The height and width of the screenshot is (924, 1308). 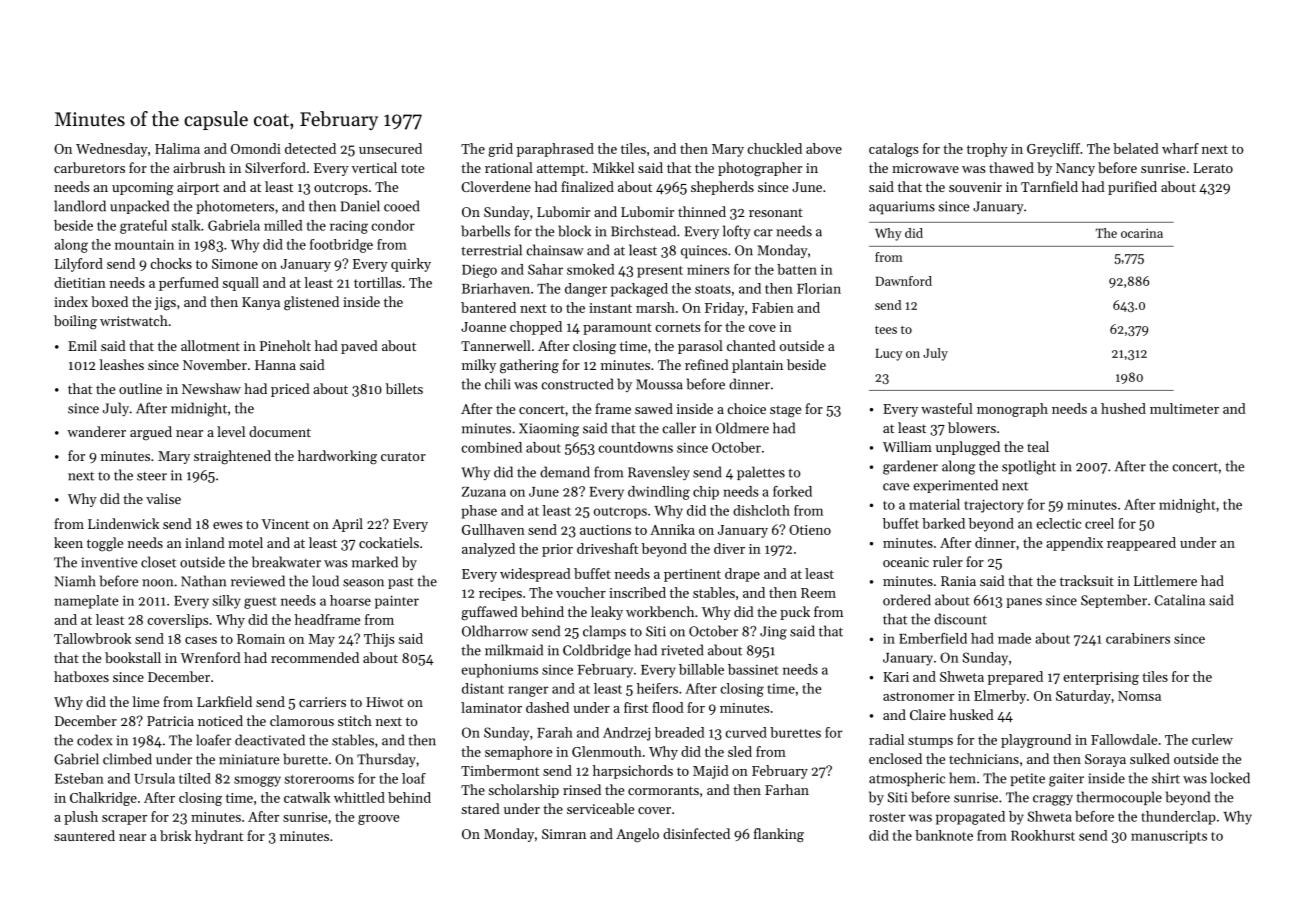 What do you see at coordinates (545, 269) in the screenshot?
I see `Sahar` at bounding box center [545, 269].
